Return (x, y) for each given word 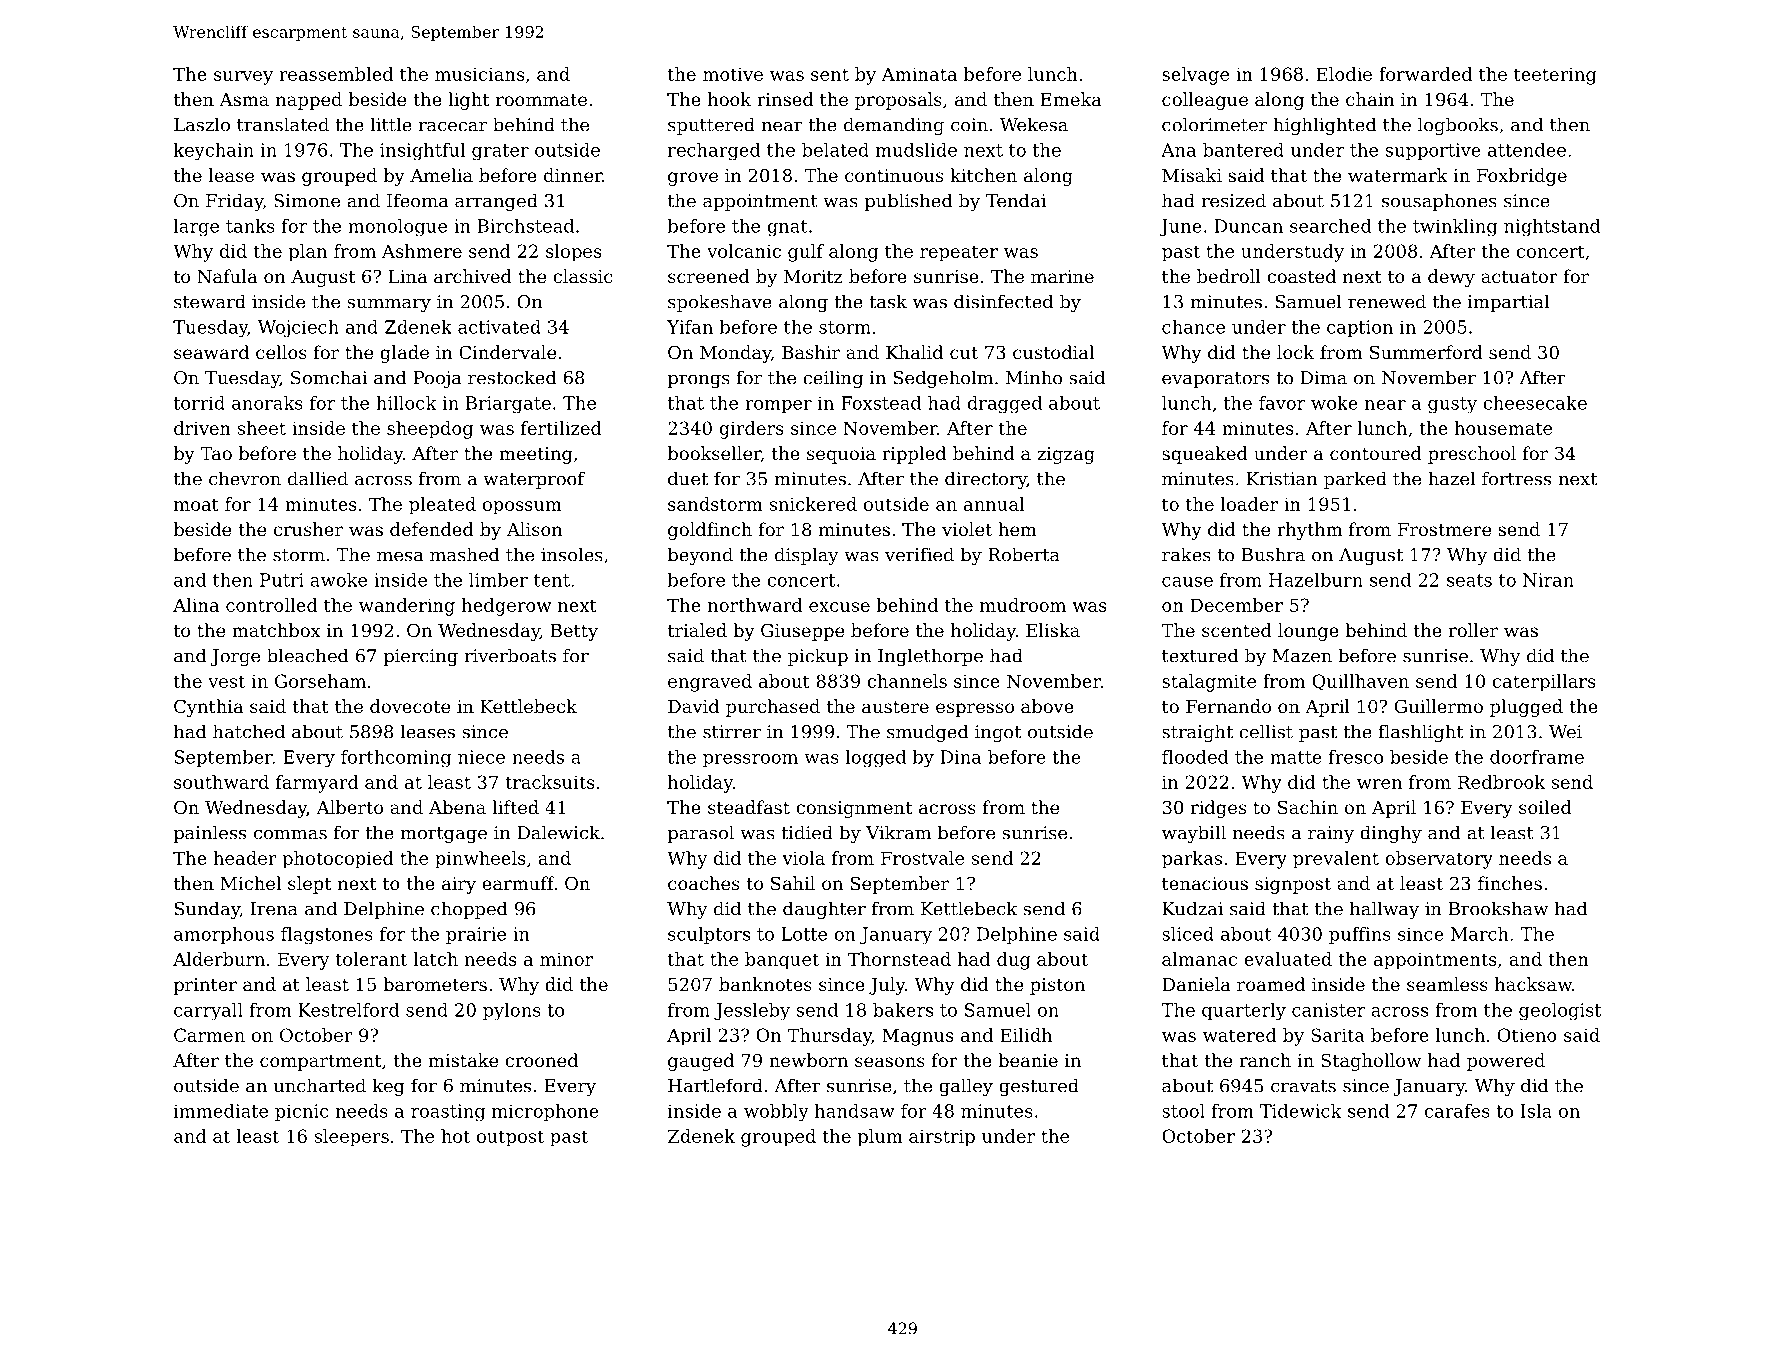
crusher (308, 529)
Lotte (804, 934)
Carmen (209, 1035)
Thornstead (899, 959)
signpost (1293, 885)
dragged (1005, 404)
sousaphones (1439, 202)
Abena (457, 807)
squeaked (1205, 455)
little (391, 124)
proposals (898, 101)
